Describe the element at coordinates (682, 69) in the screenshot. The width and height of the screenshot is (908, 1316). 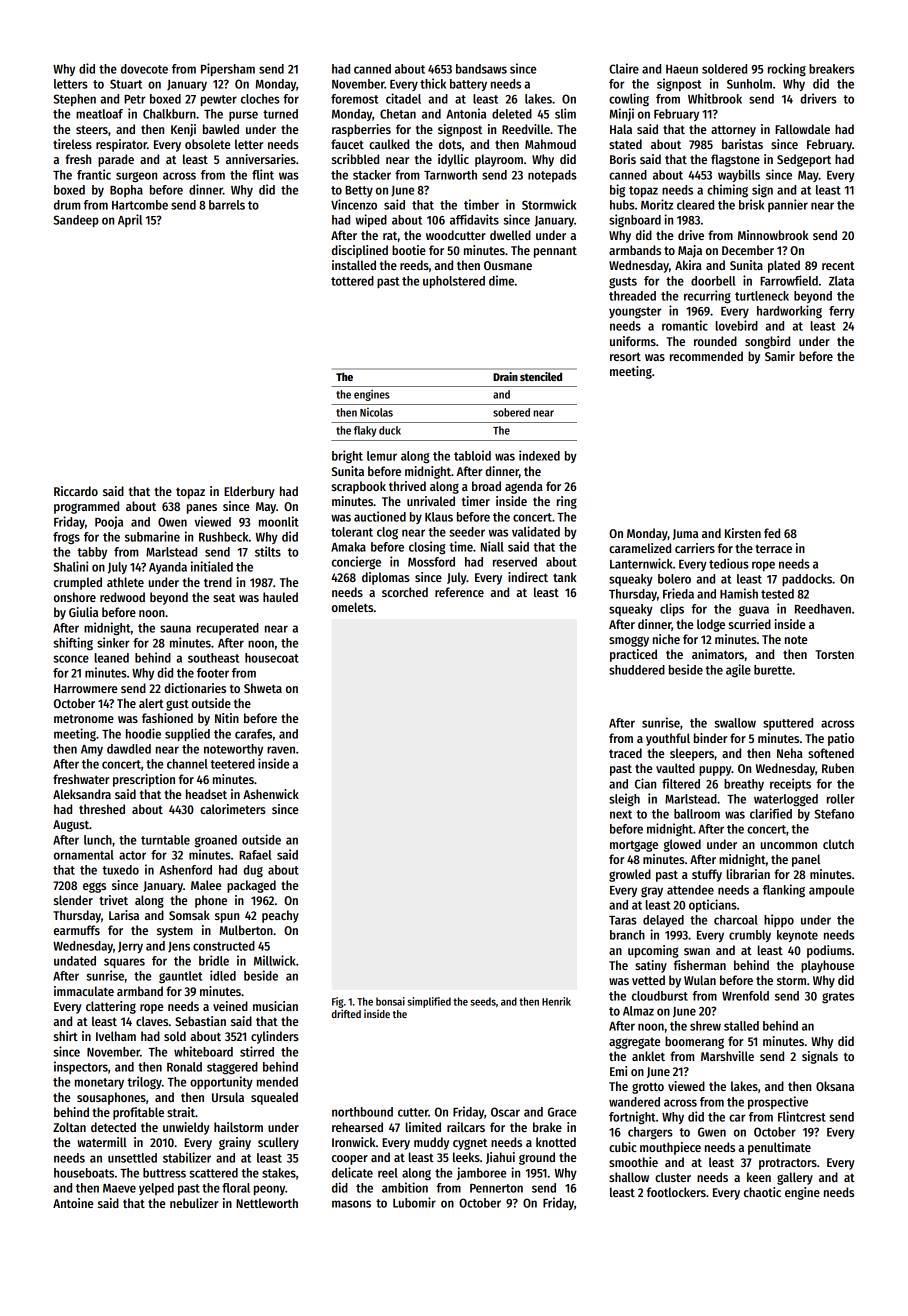
I see `Haeun` at that location.
